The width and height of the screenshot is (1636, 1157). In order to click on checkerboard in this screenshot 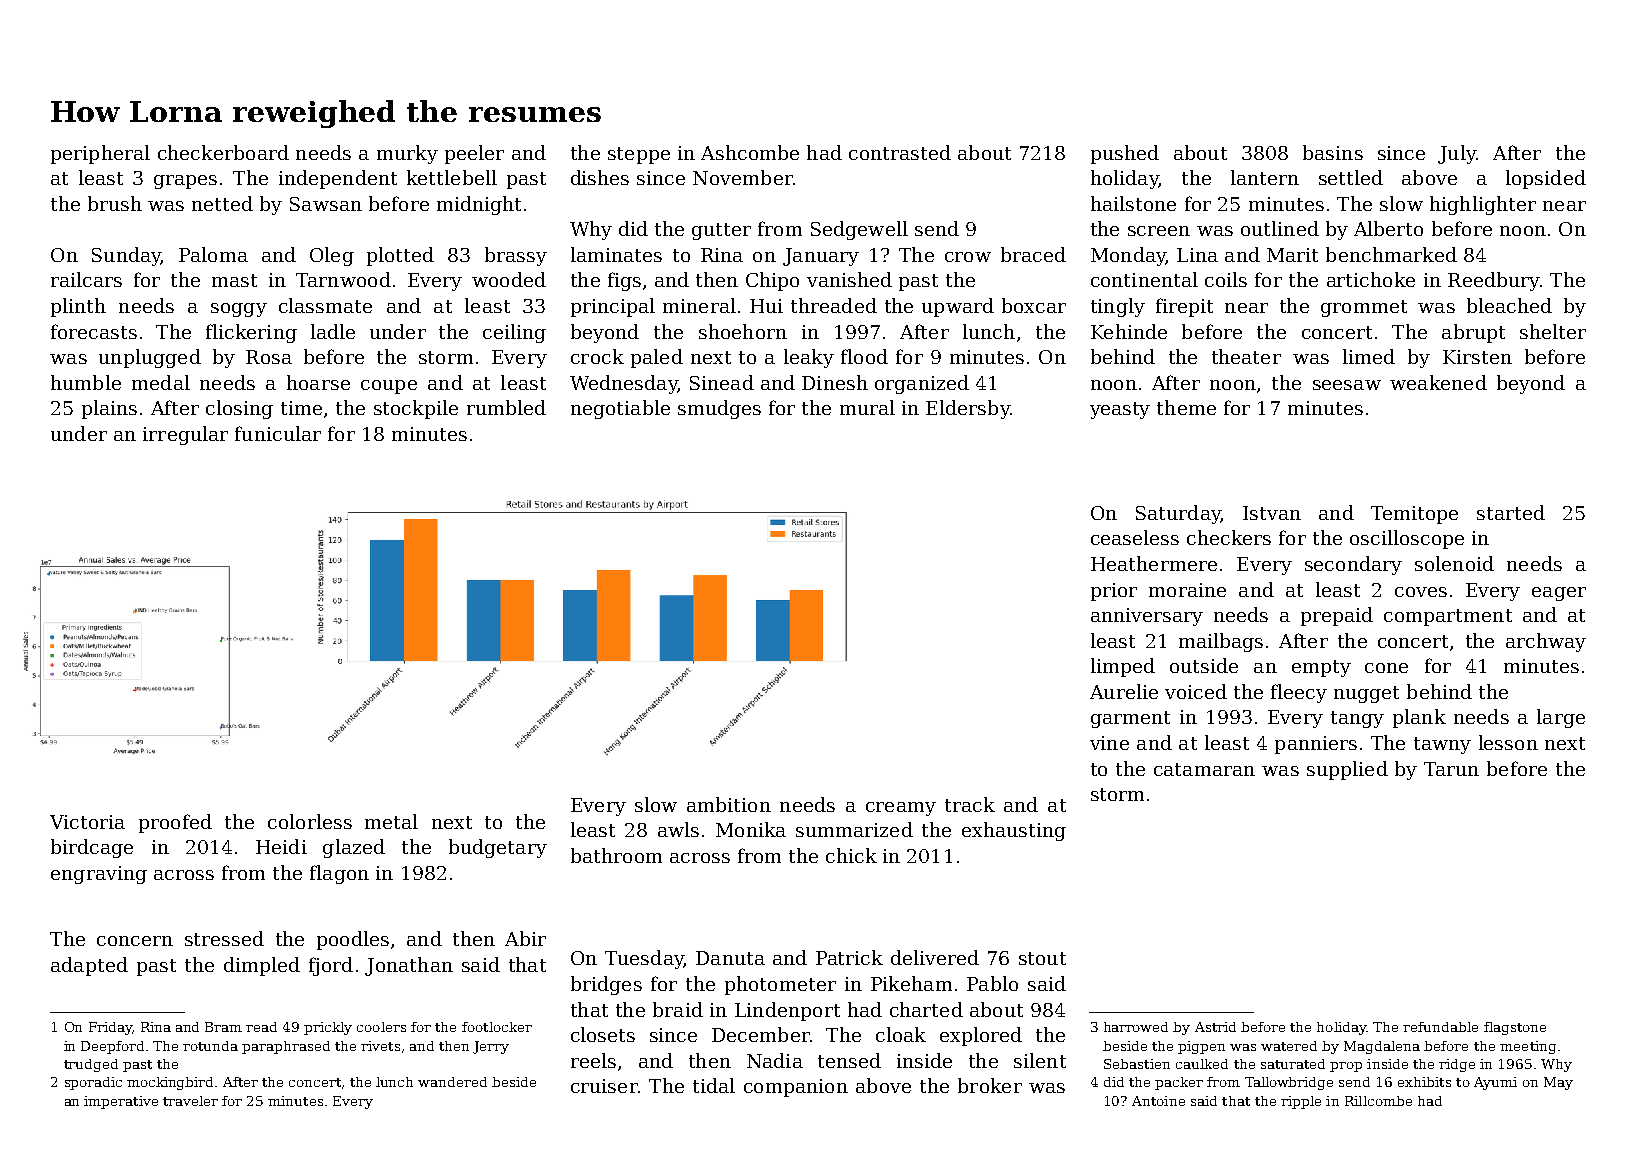, I will do `click(223, 152)`.
